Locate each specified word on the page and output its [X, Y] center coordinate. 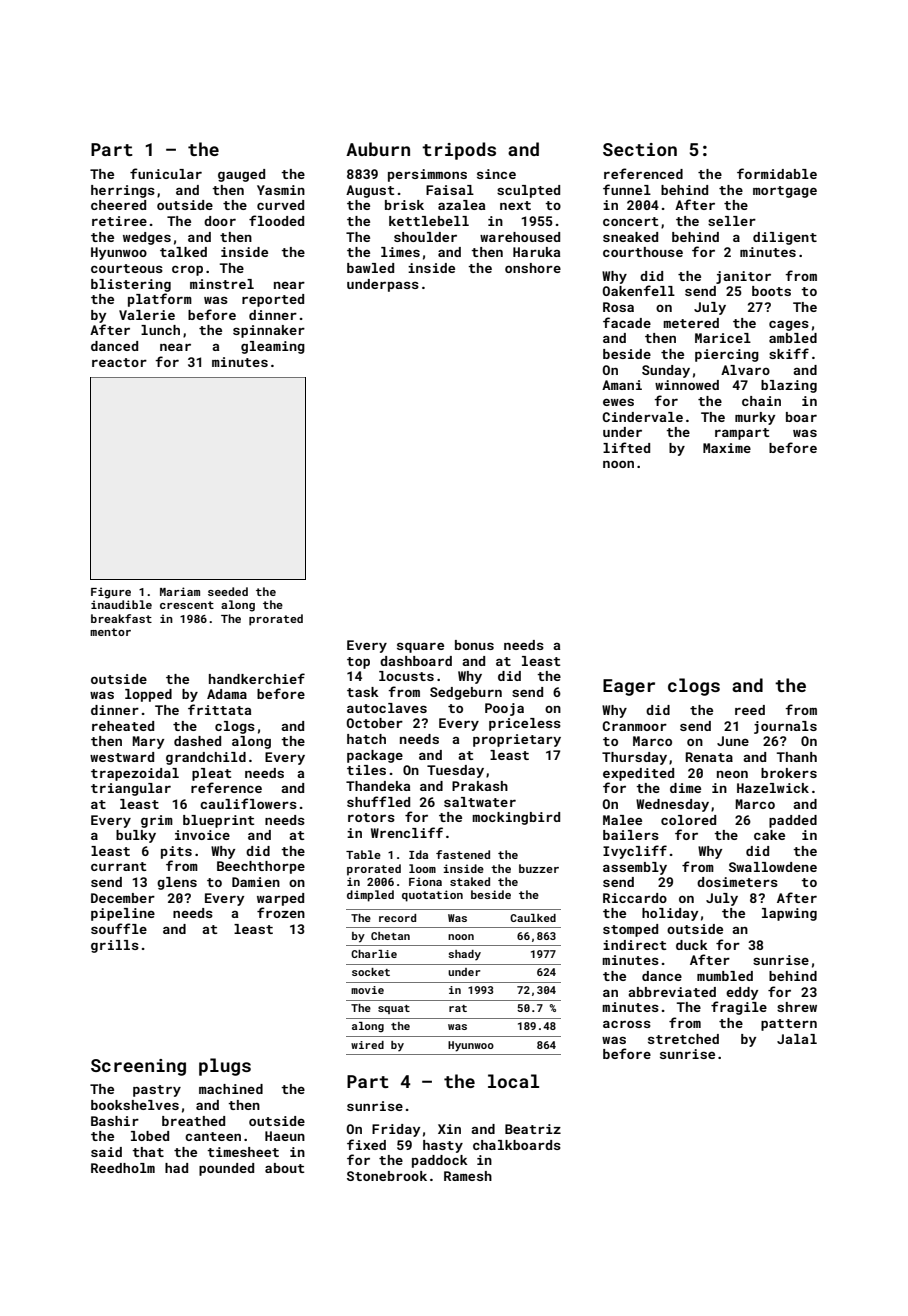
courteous [127, 268]
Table [363, 854]
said [106, 1152]
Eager [629, 687]
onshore [533, 268]
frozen [281, 912]
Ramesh [468, 1176]
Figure [111, 593]
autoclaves [387, 708]
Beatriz [533, 1129]
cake [769, 835]
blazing [789, 386]
